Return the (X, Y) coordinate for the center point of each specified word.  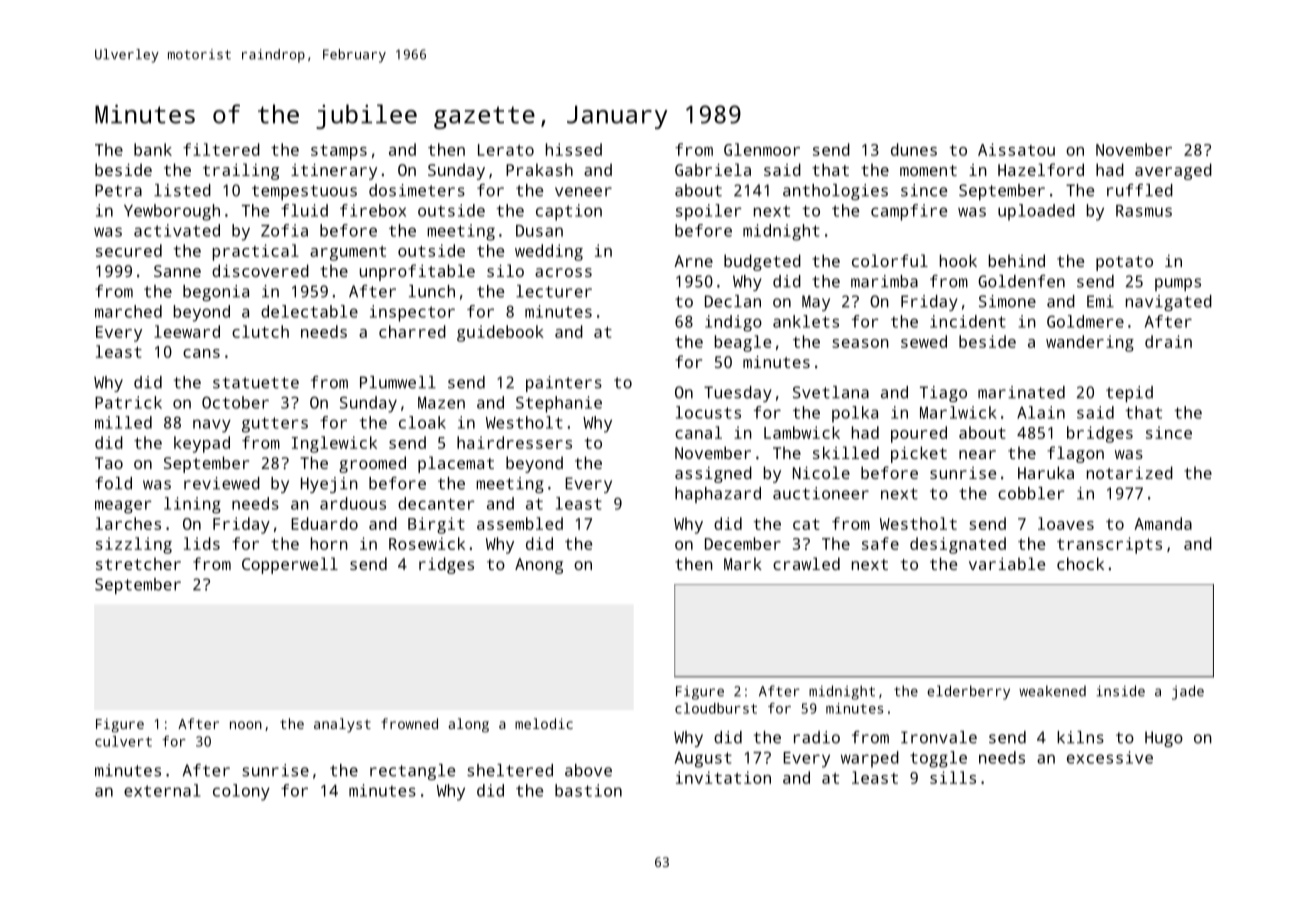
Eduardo (324, 523)
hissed (574, 149)
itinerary (334, 172)
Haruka (1046, 472)
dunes (914, 149)
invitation (723, 777)
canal (698, 432)
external (162, 790)
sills (953, 777)
